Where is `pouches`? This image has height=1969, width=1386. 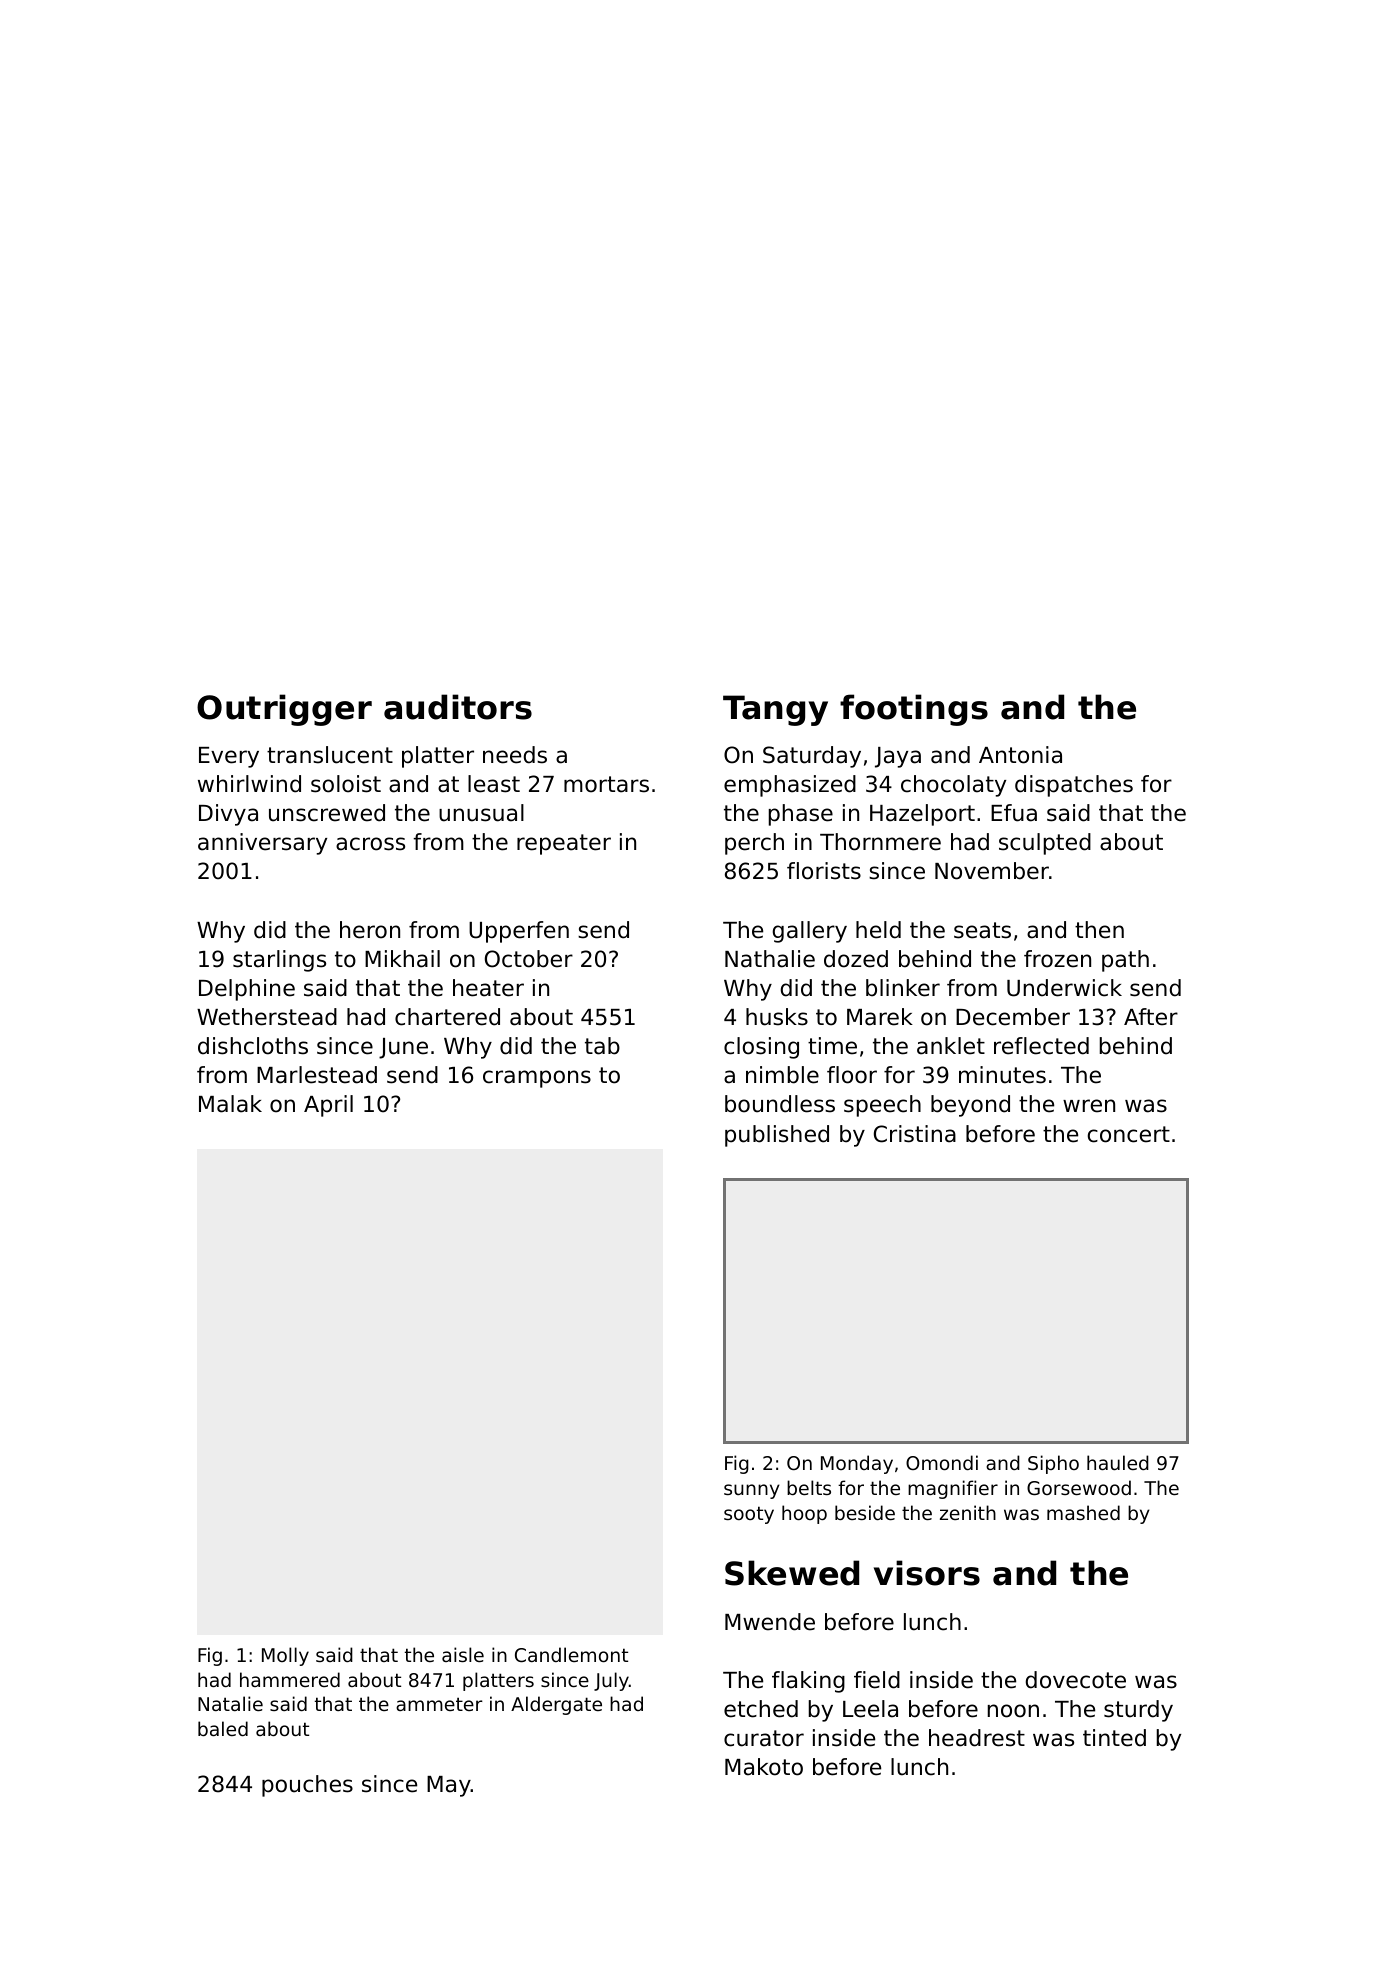
pouches is located at coordinates (307, 1786).
